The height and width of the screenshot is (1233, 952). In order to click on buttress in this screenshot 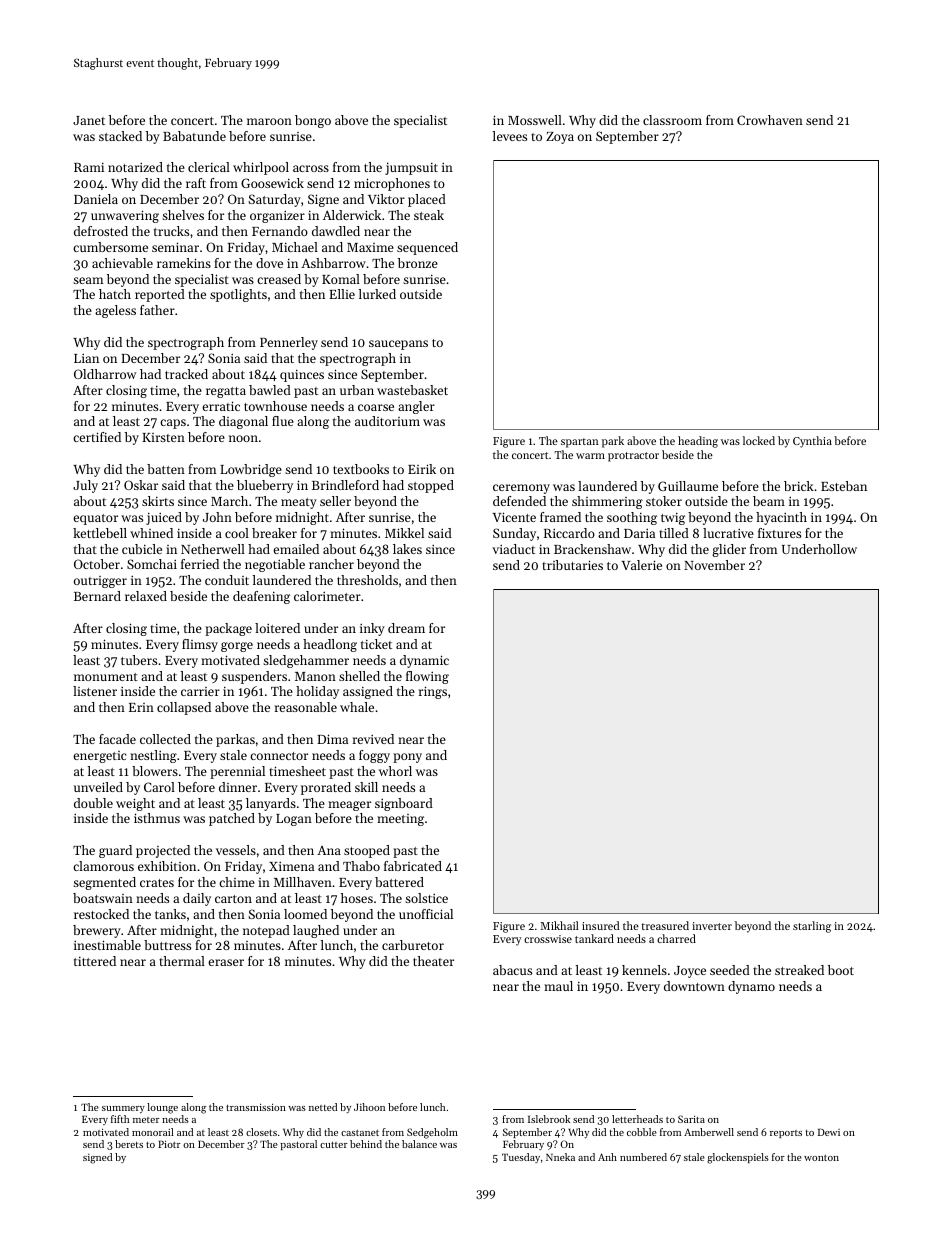, I will do `click(167, 945)`.
